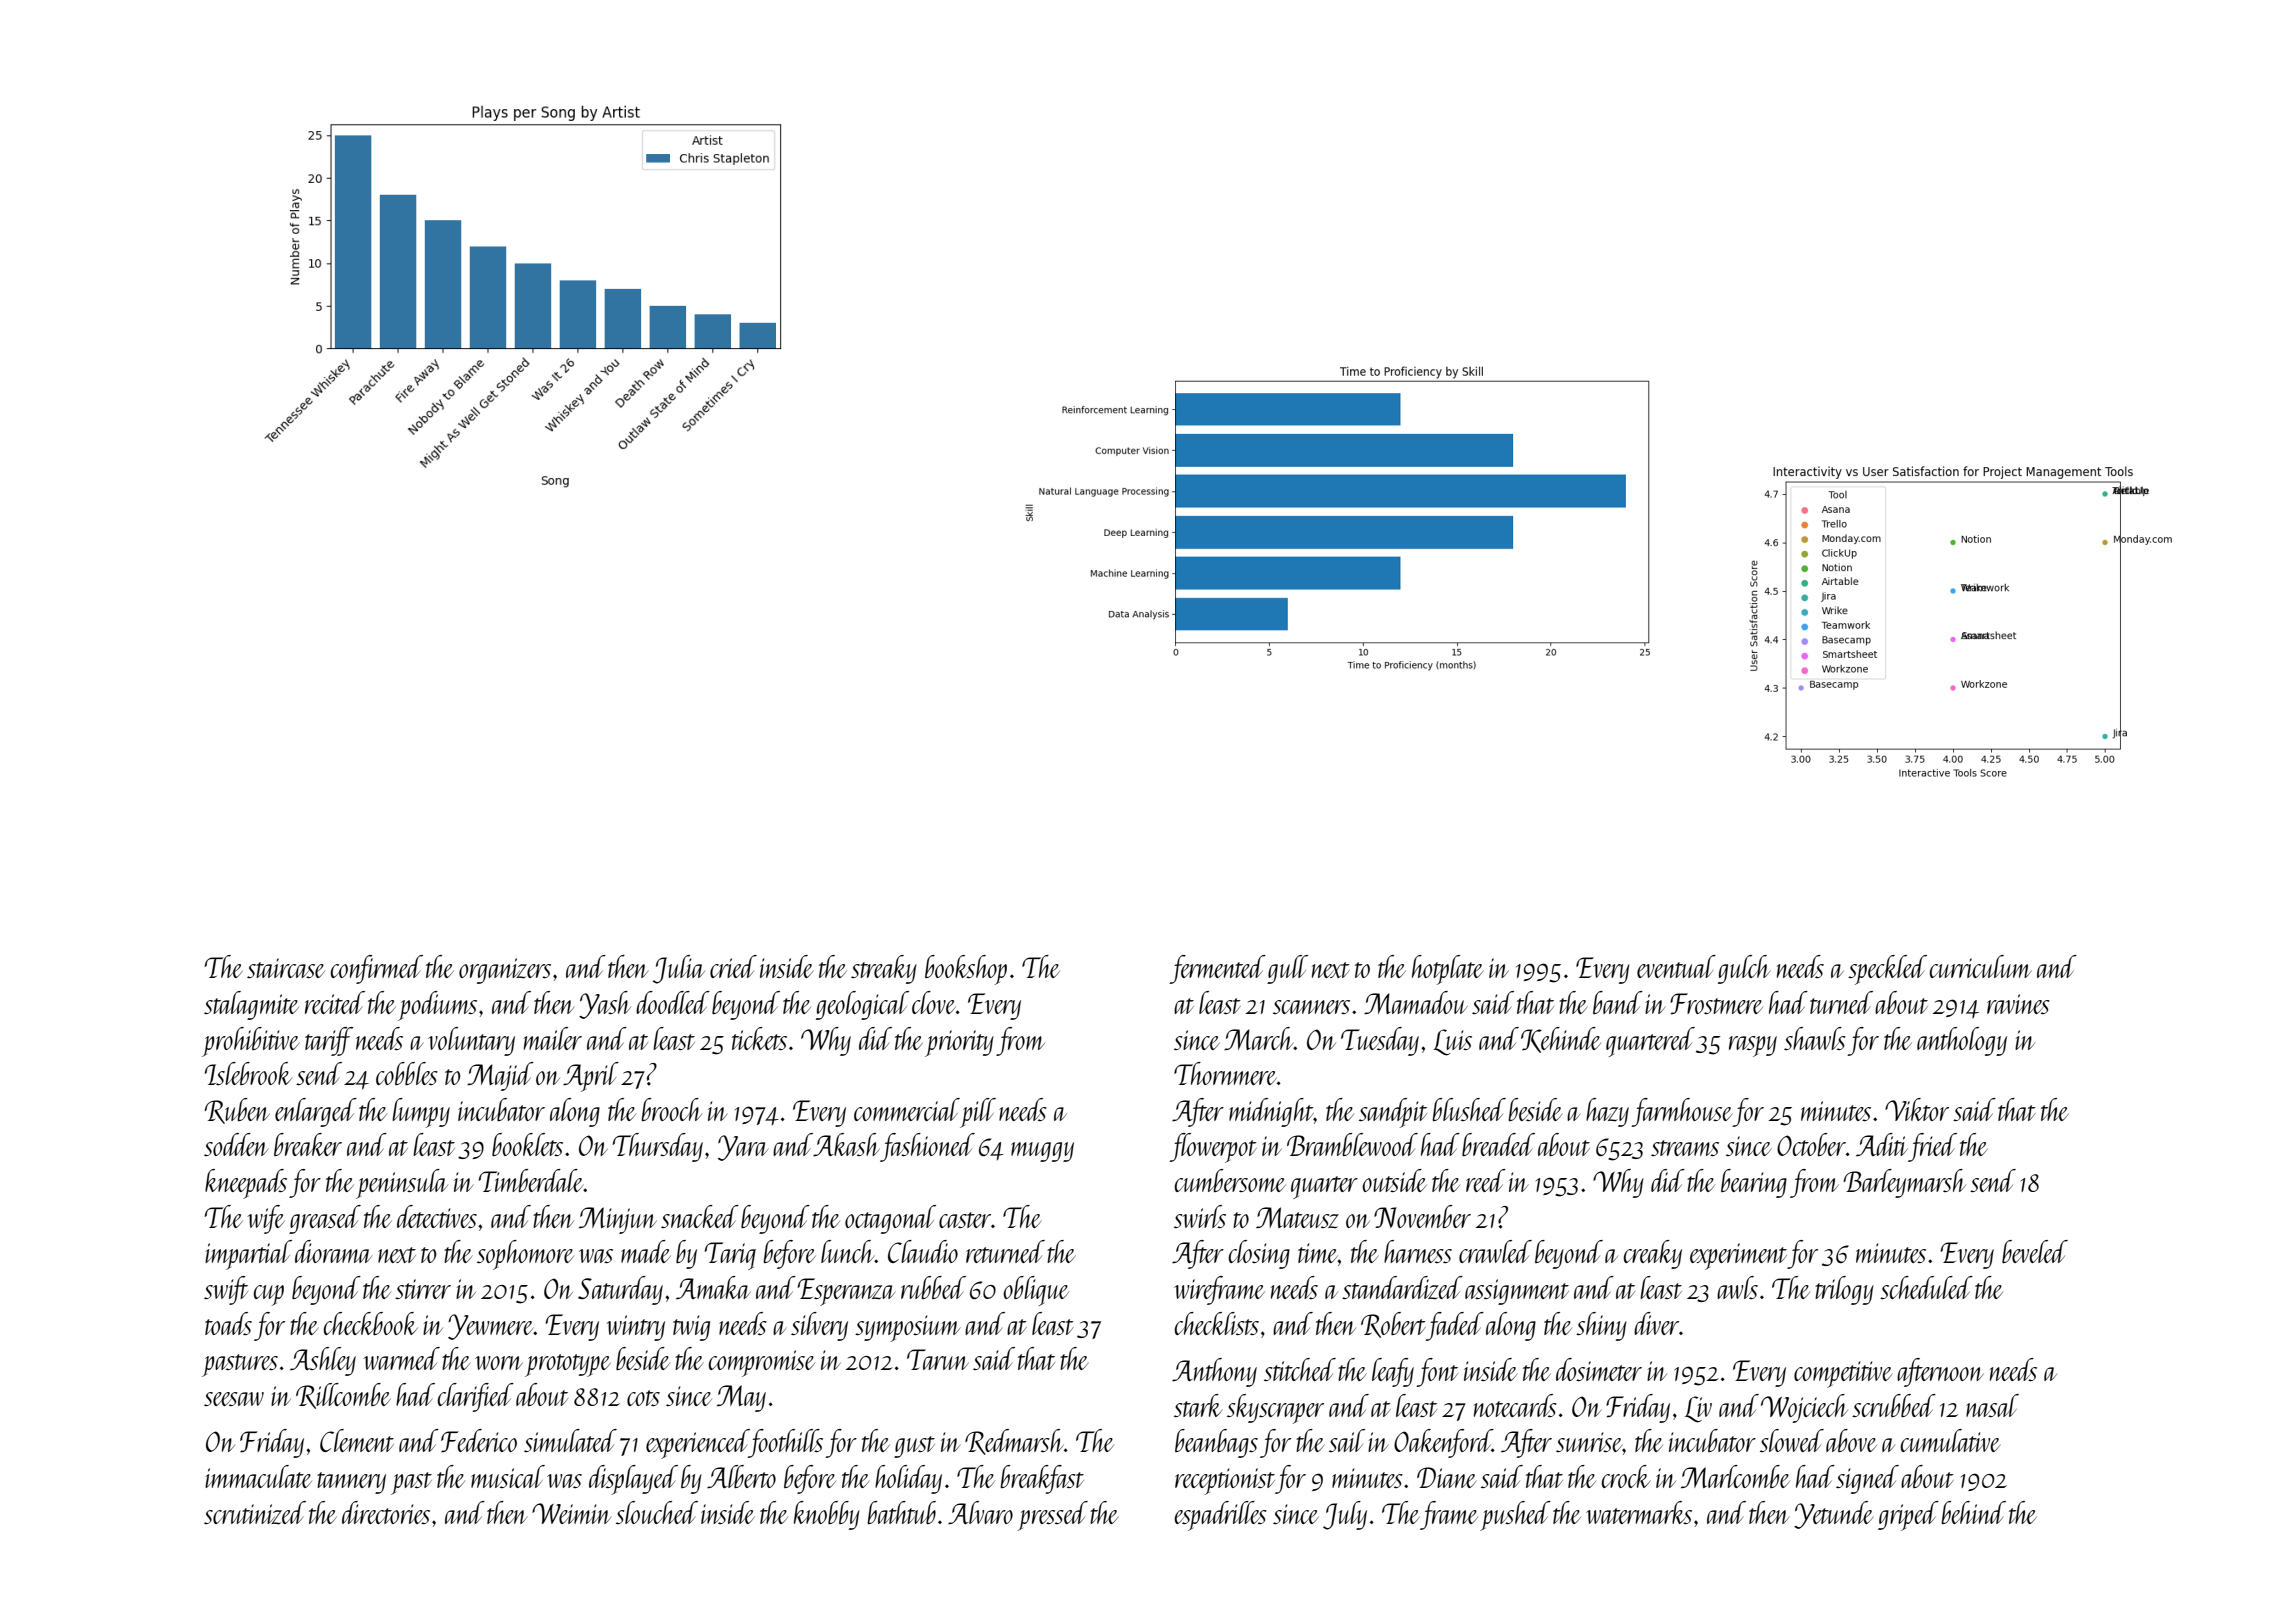  Describe the element at coordinates (1754, 1183) in the image. I see `bearing` at that location.
